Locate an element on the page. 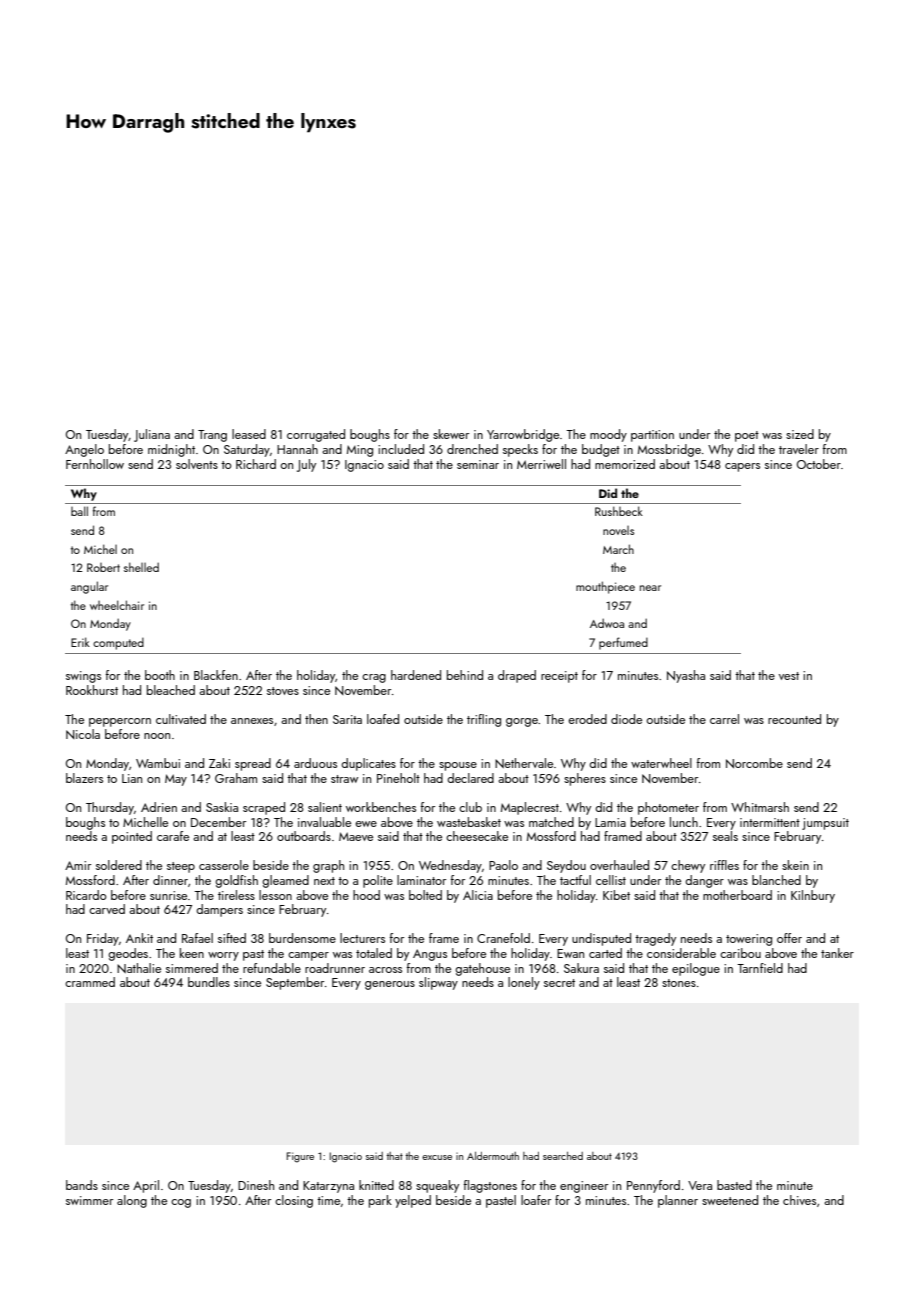 The width and height of the document is (924, 1308). across is located at coordinates (385, 970).
